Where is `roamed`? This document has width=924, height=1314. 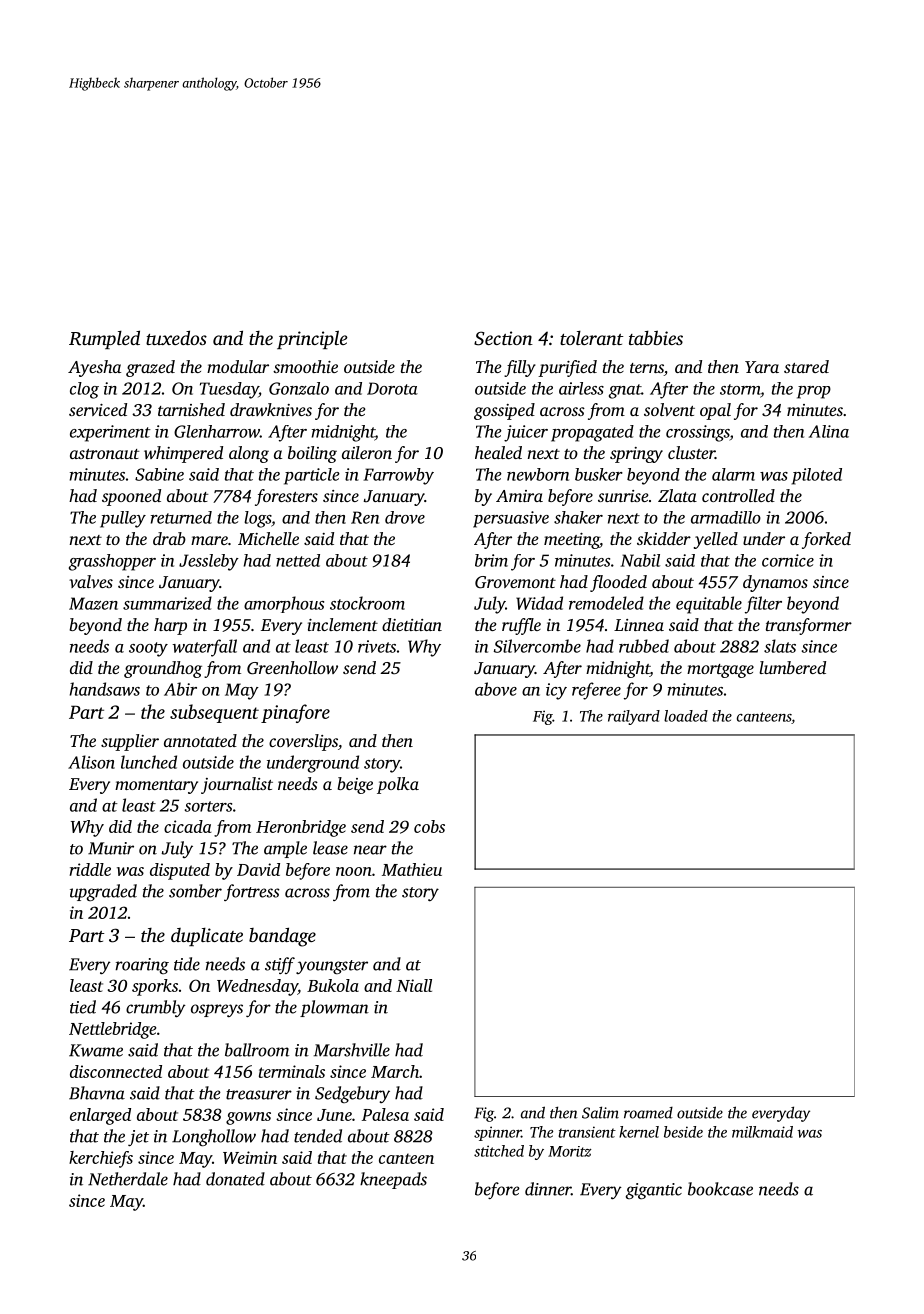 roamed is located at coordinates (648, 1113).
